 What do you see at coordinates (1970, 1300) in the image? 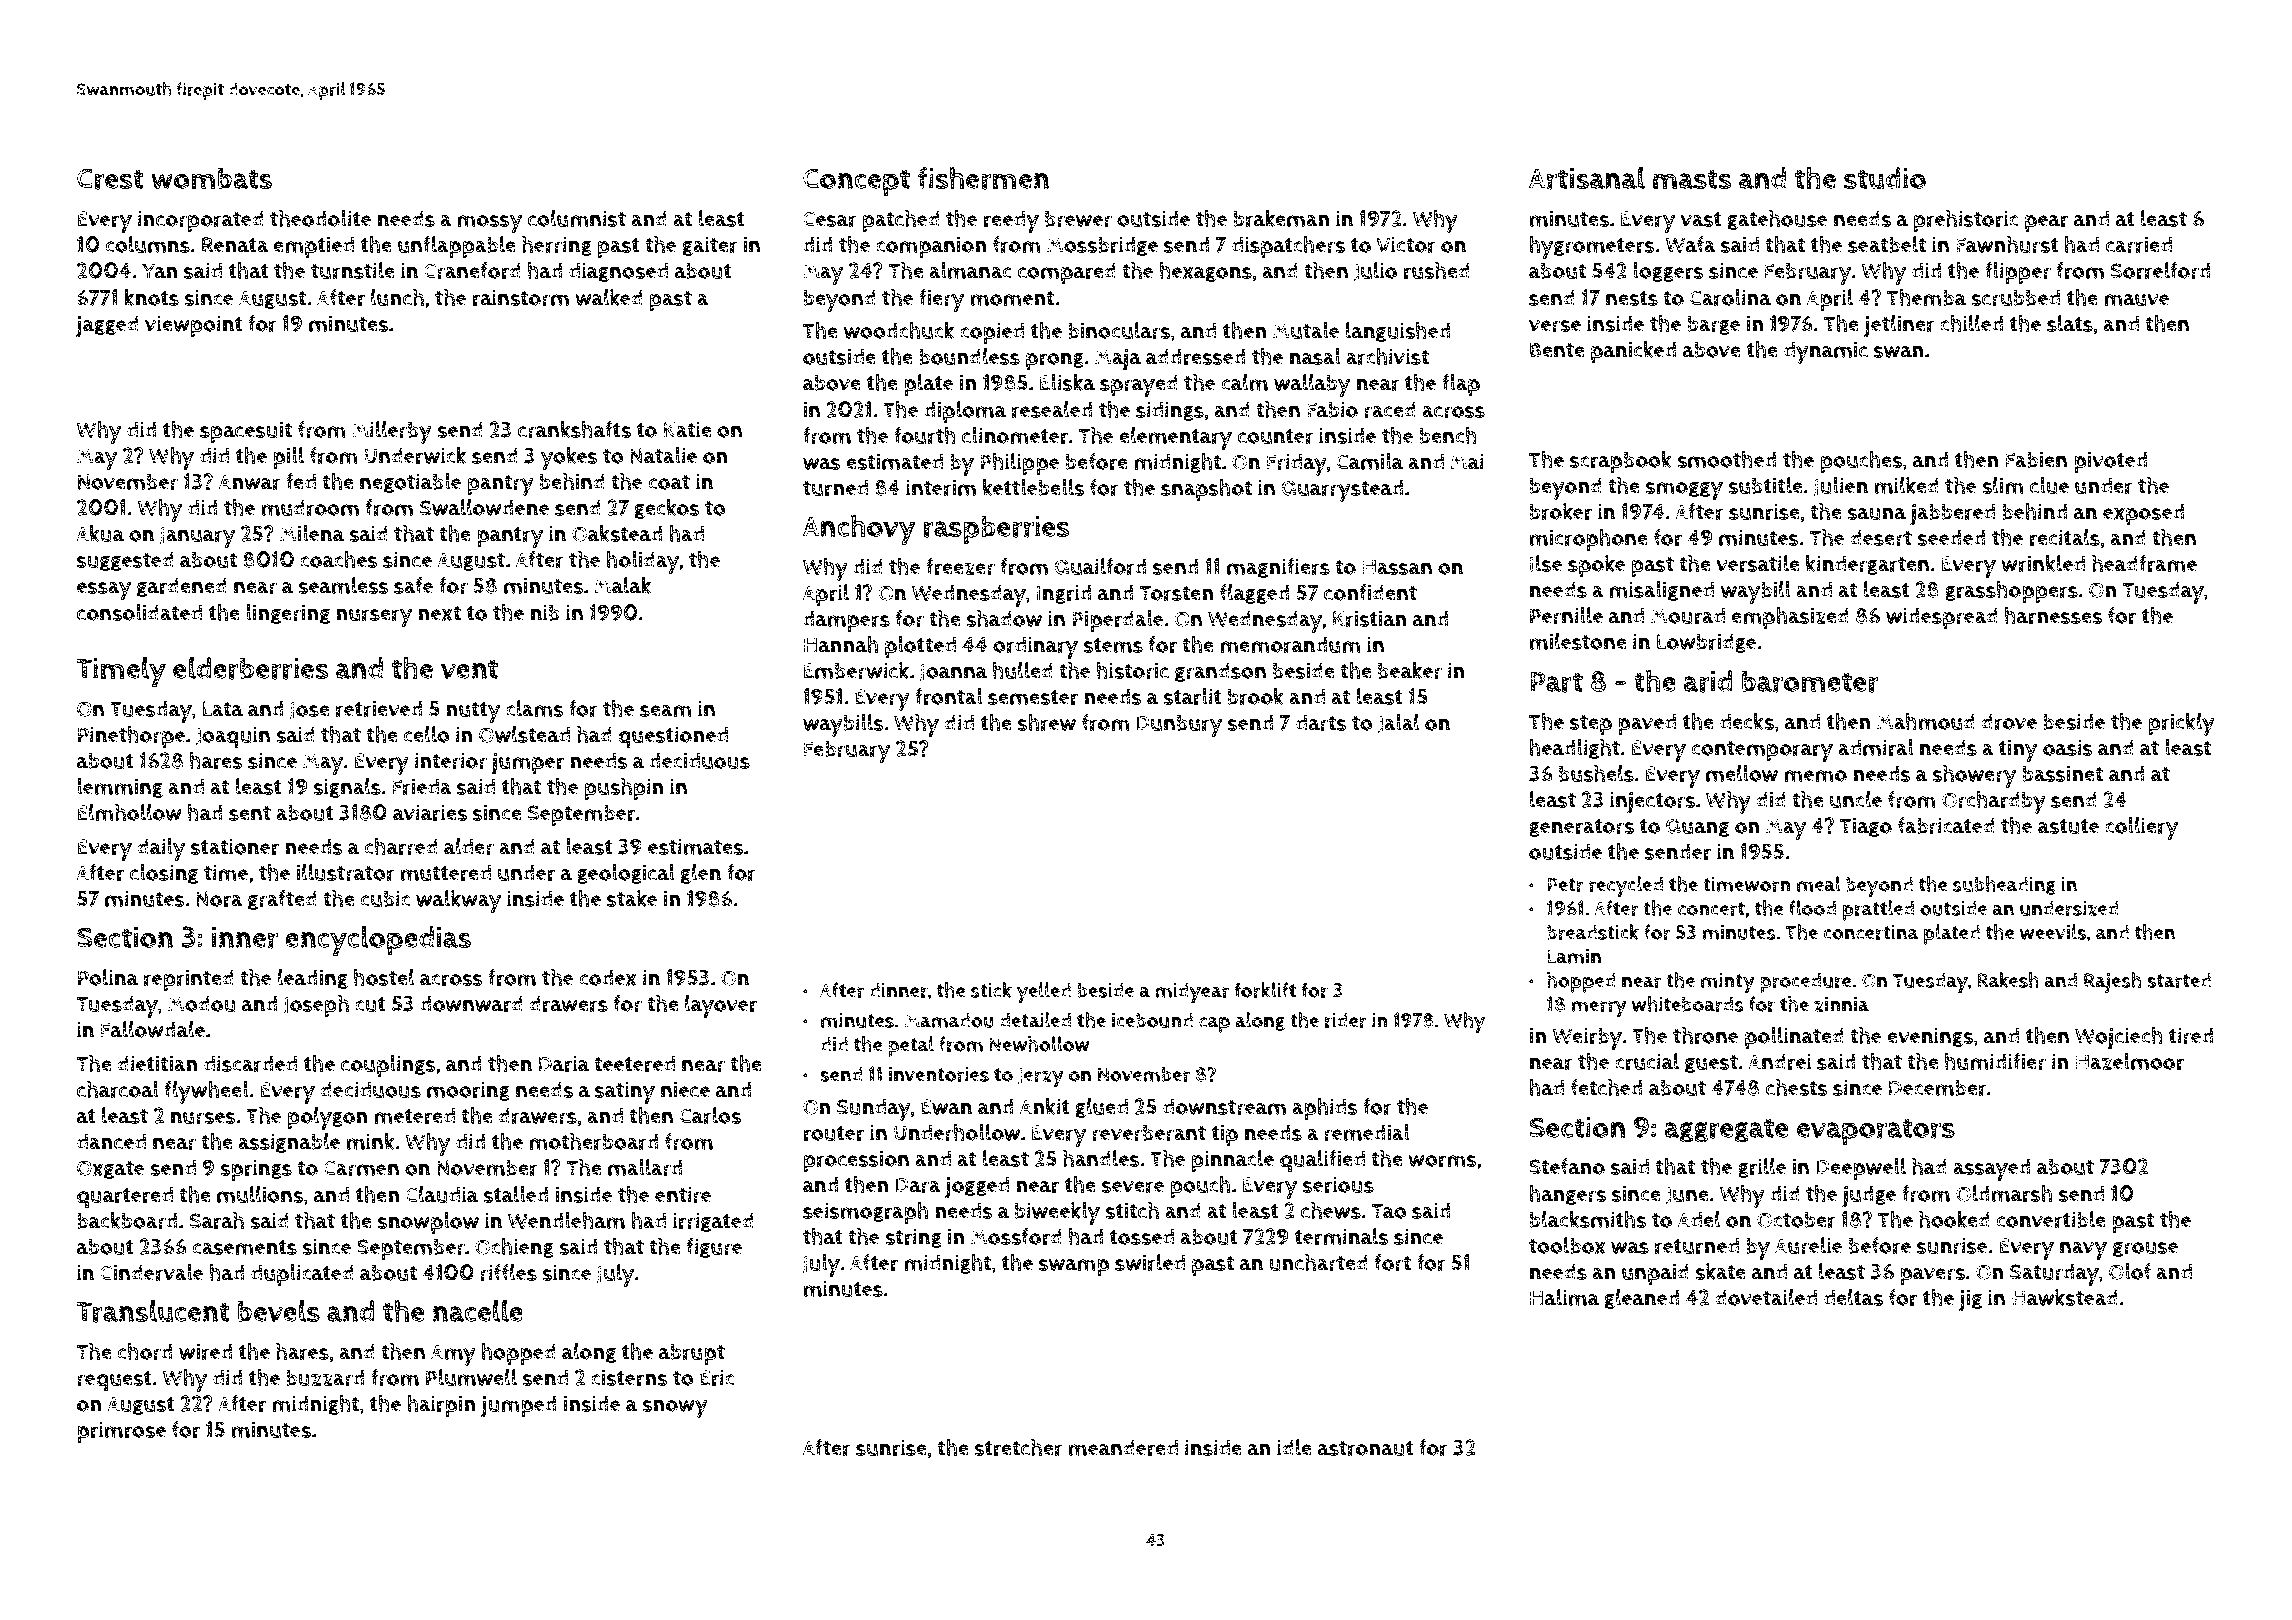
I see `jig` at bounding box center [1970, 1300].
